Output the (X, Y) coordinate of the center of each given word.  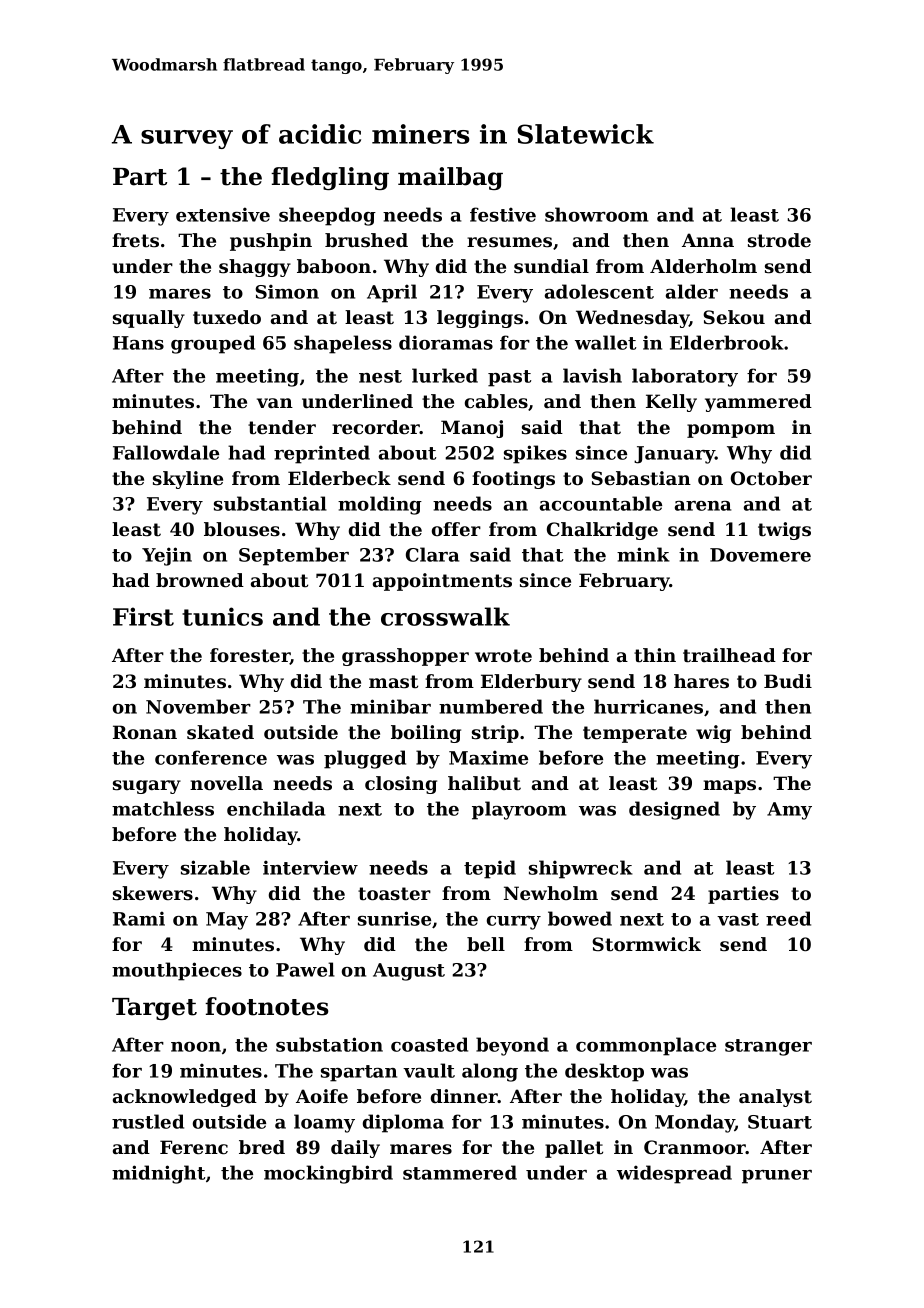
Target (154, 1009)
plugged (365, 759)
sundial (551, 266)
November (198, 706)
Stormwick (646, 944)
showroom (596, 214)
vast (738, 919)
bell (486, 944)
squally (149, 319)
